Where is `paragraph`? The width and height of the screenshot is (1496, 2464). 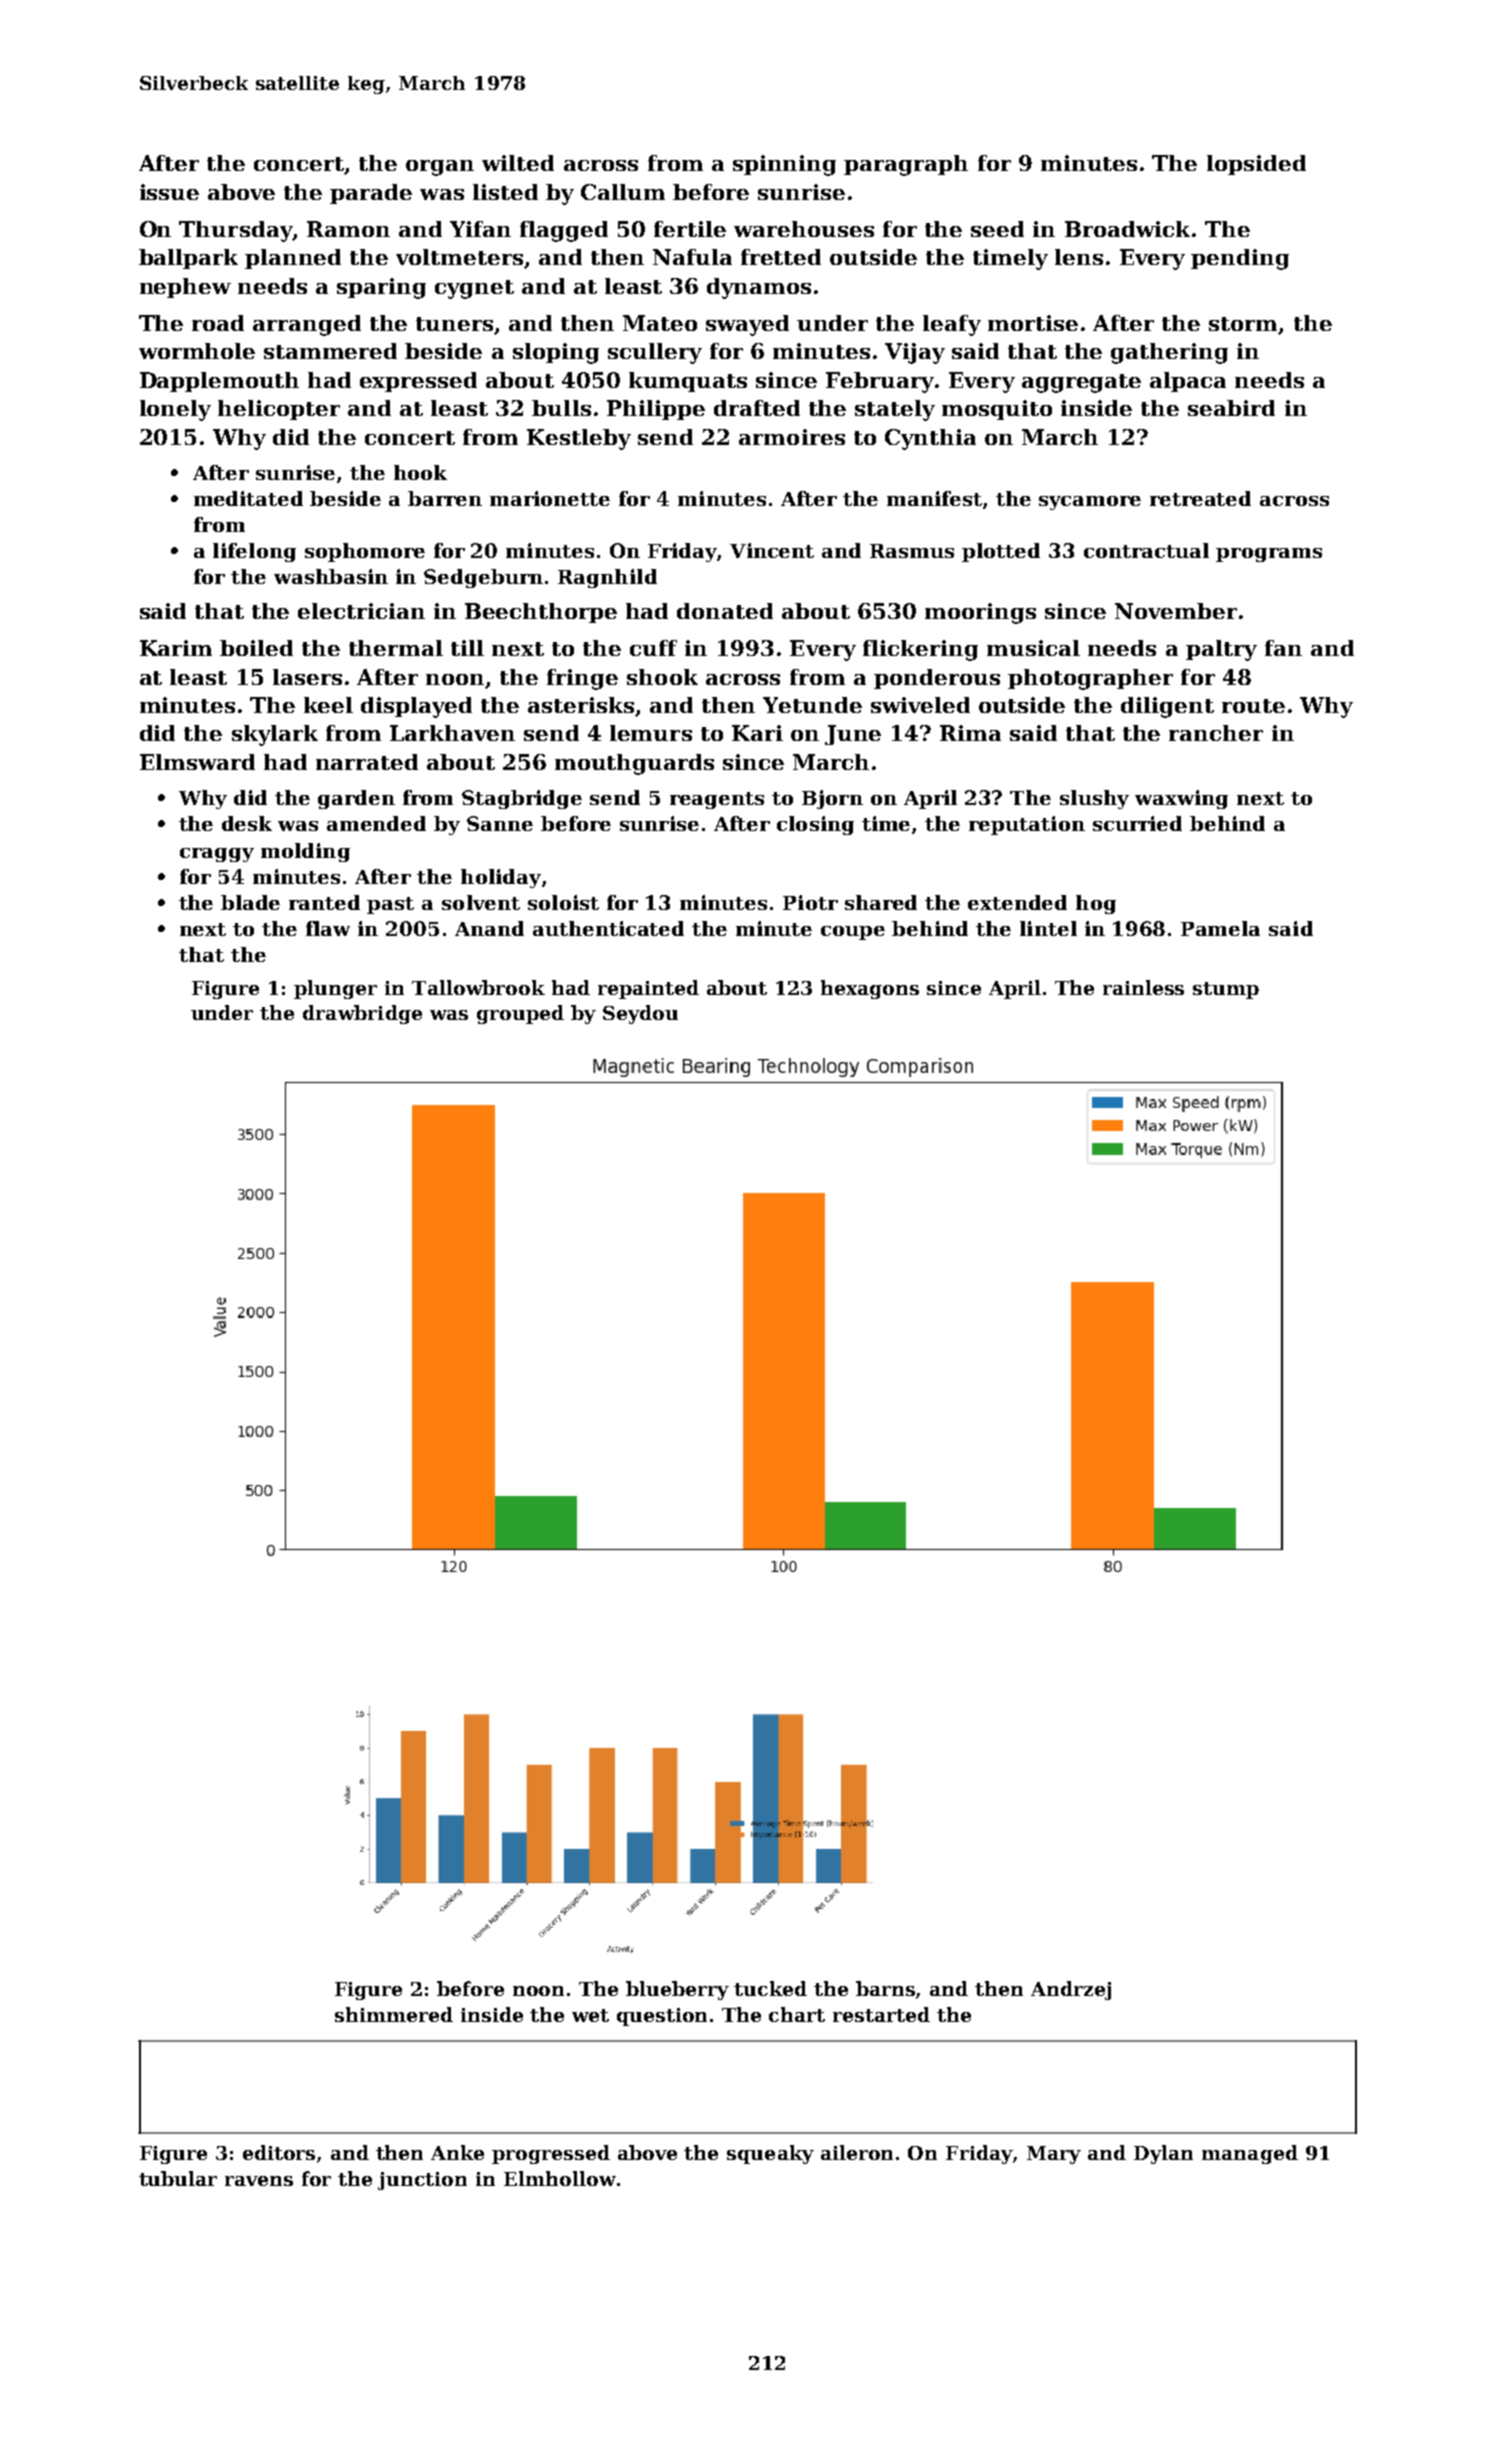
paragraph is located at coordinates (906, 165).
